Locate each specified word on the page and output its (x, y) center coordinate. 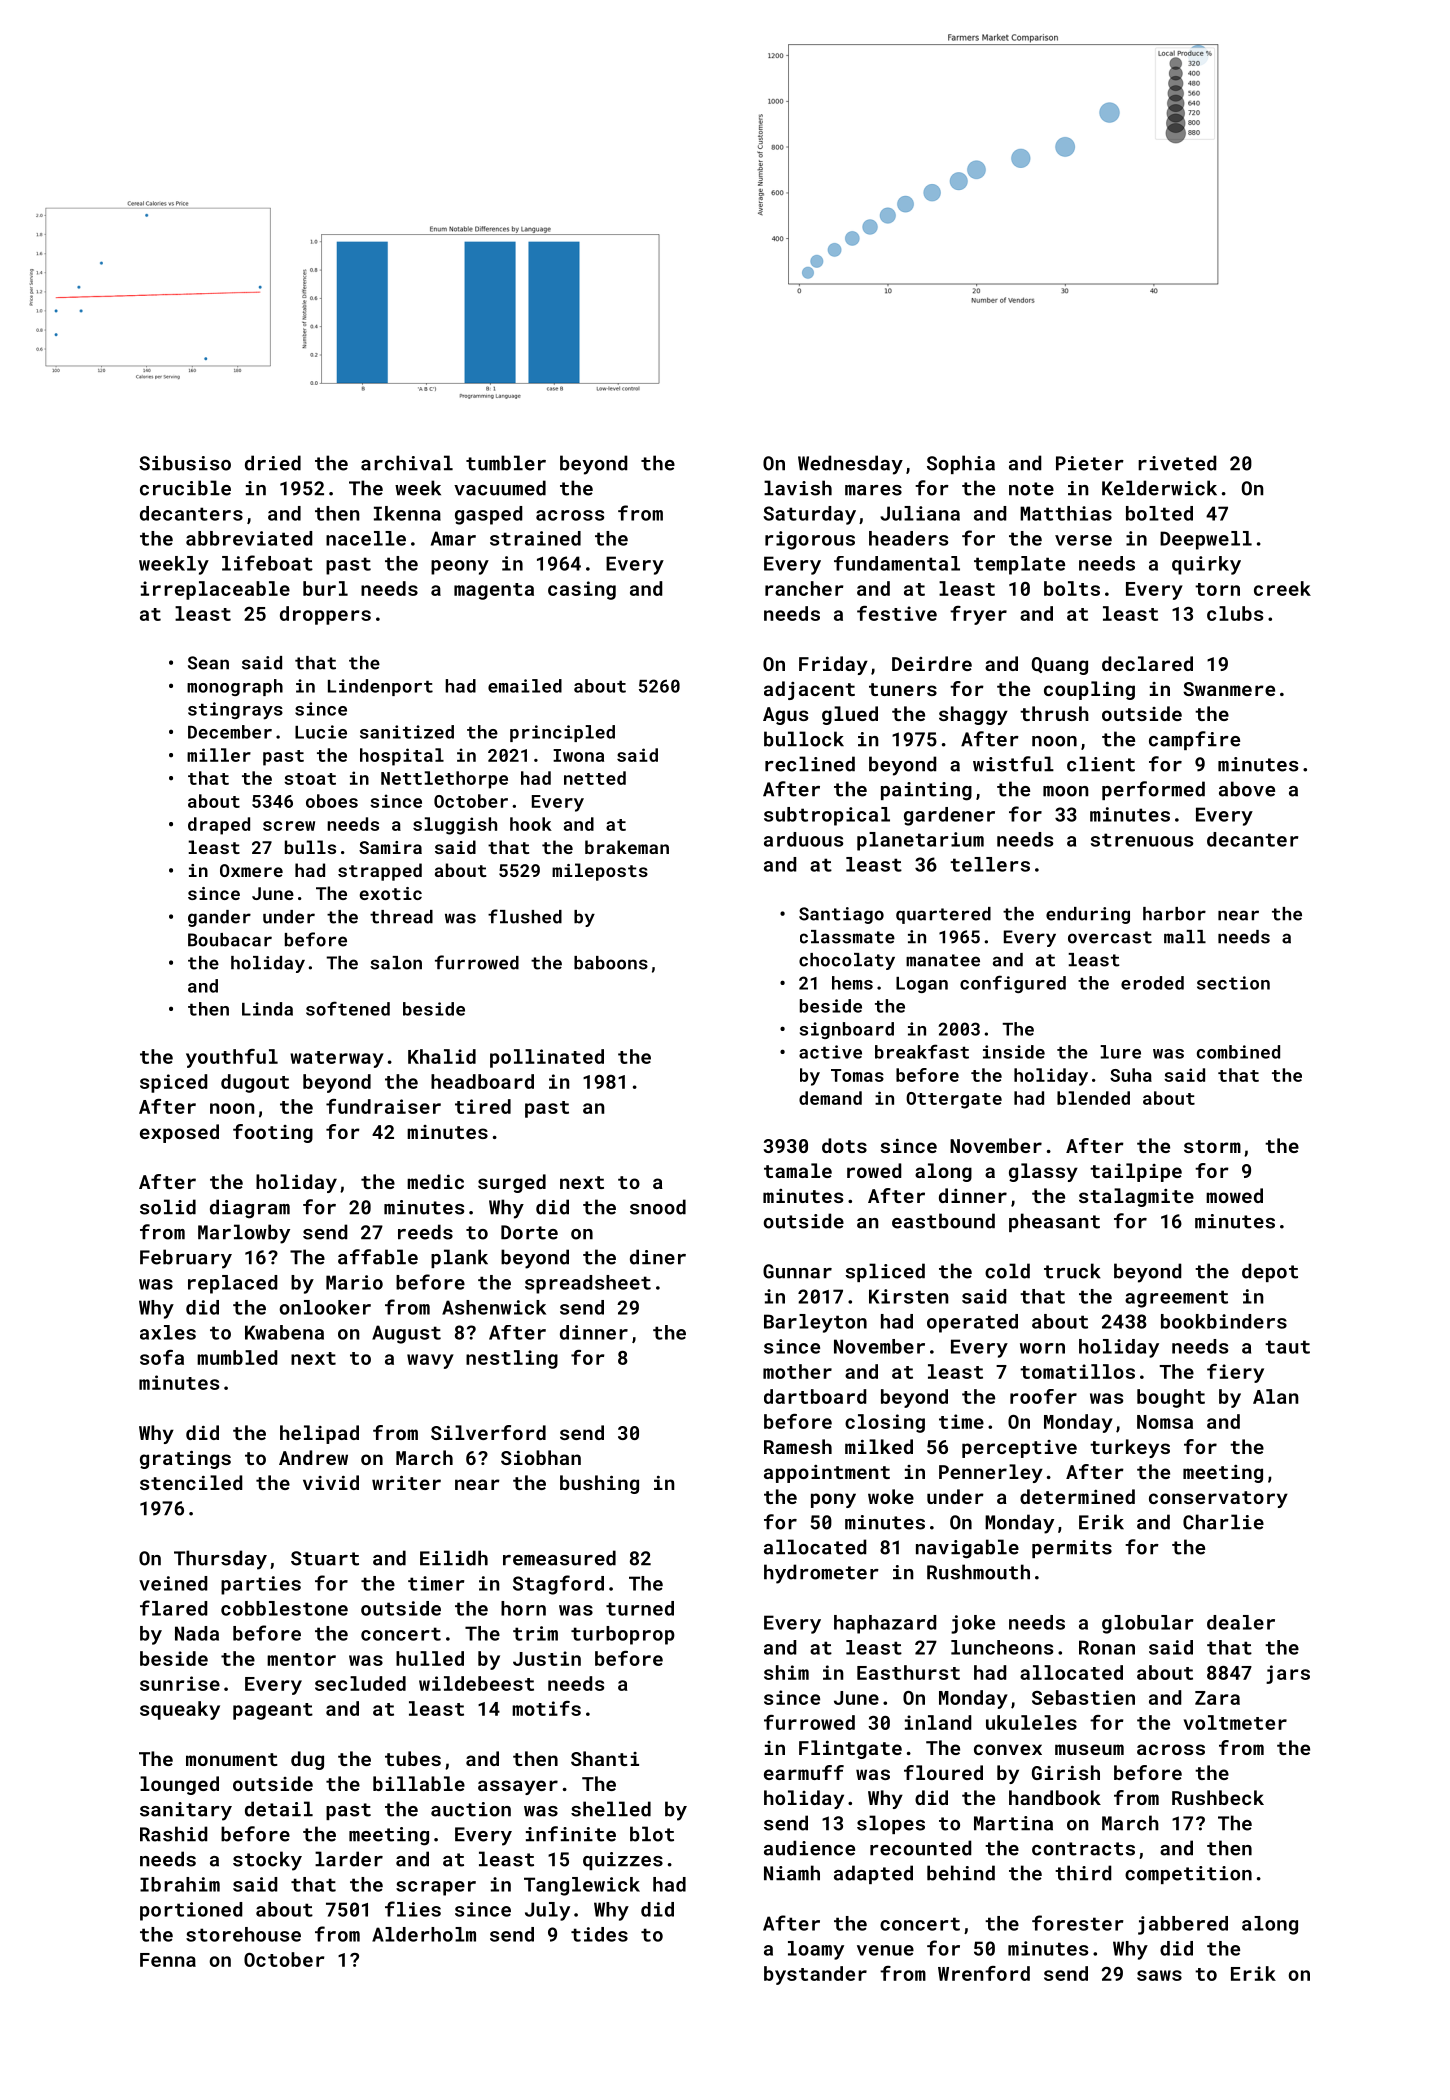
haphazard (885, 1624)
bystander (815, 1975)
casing (582, 590)
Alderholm (424, 1934)
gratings (185, 1459)
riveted (1177, 463)
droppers (325, 615)
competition (1188, 1875)
